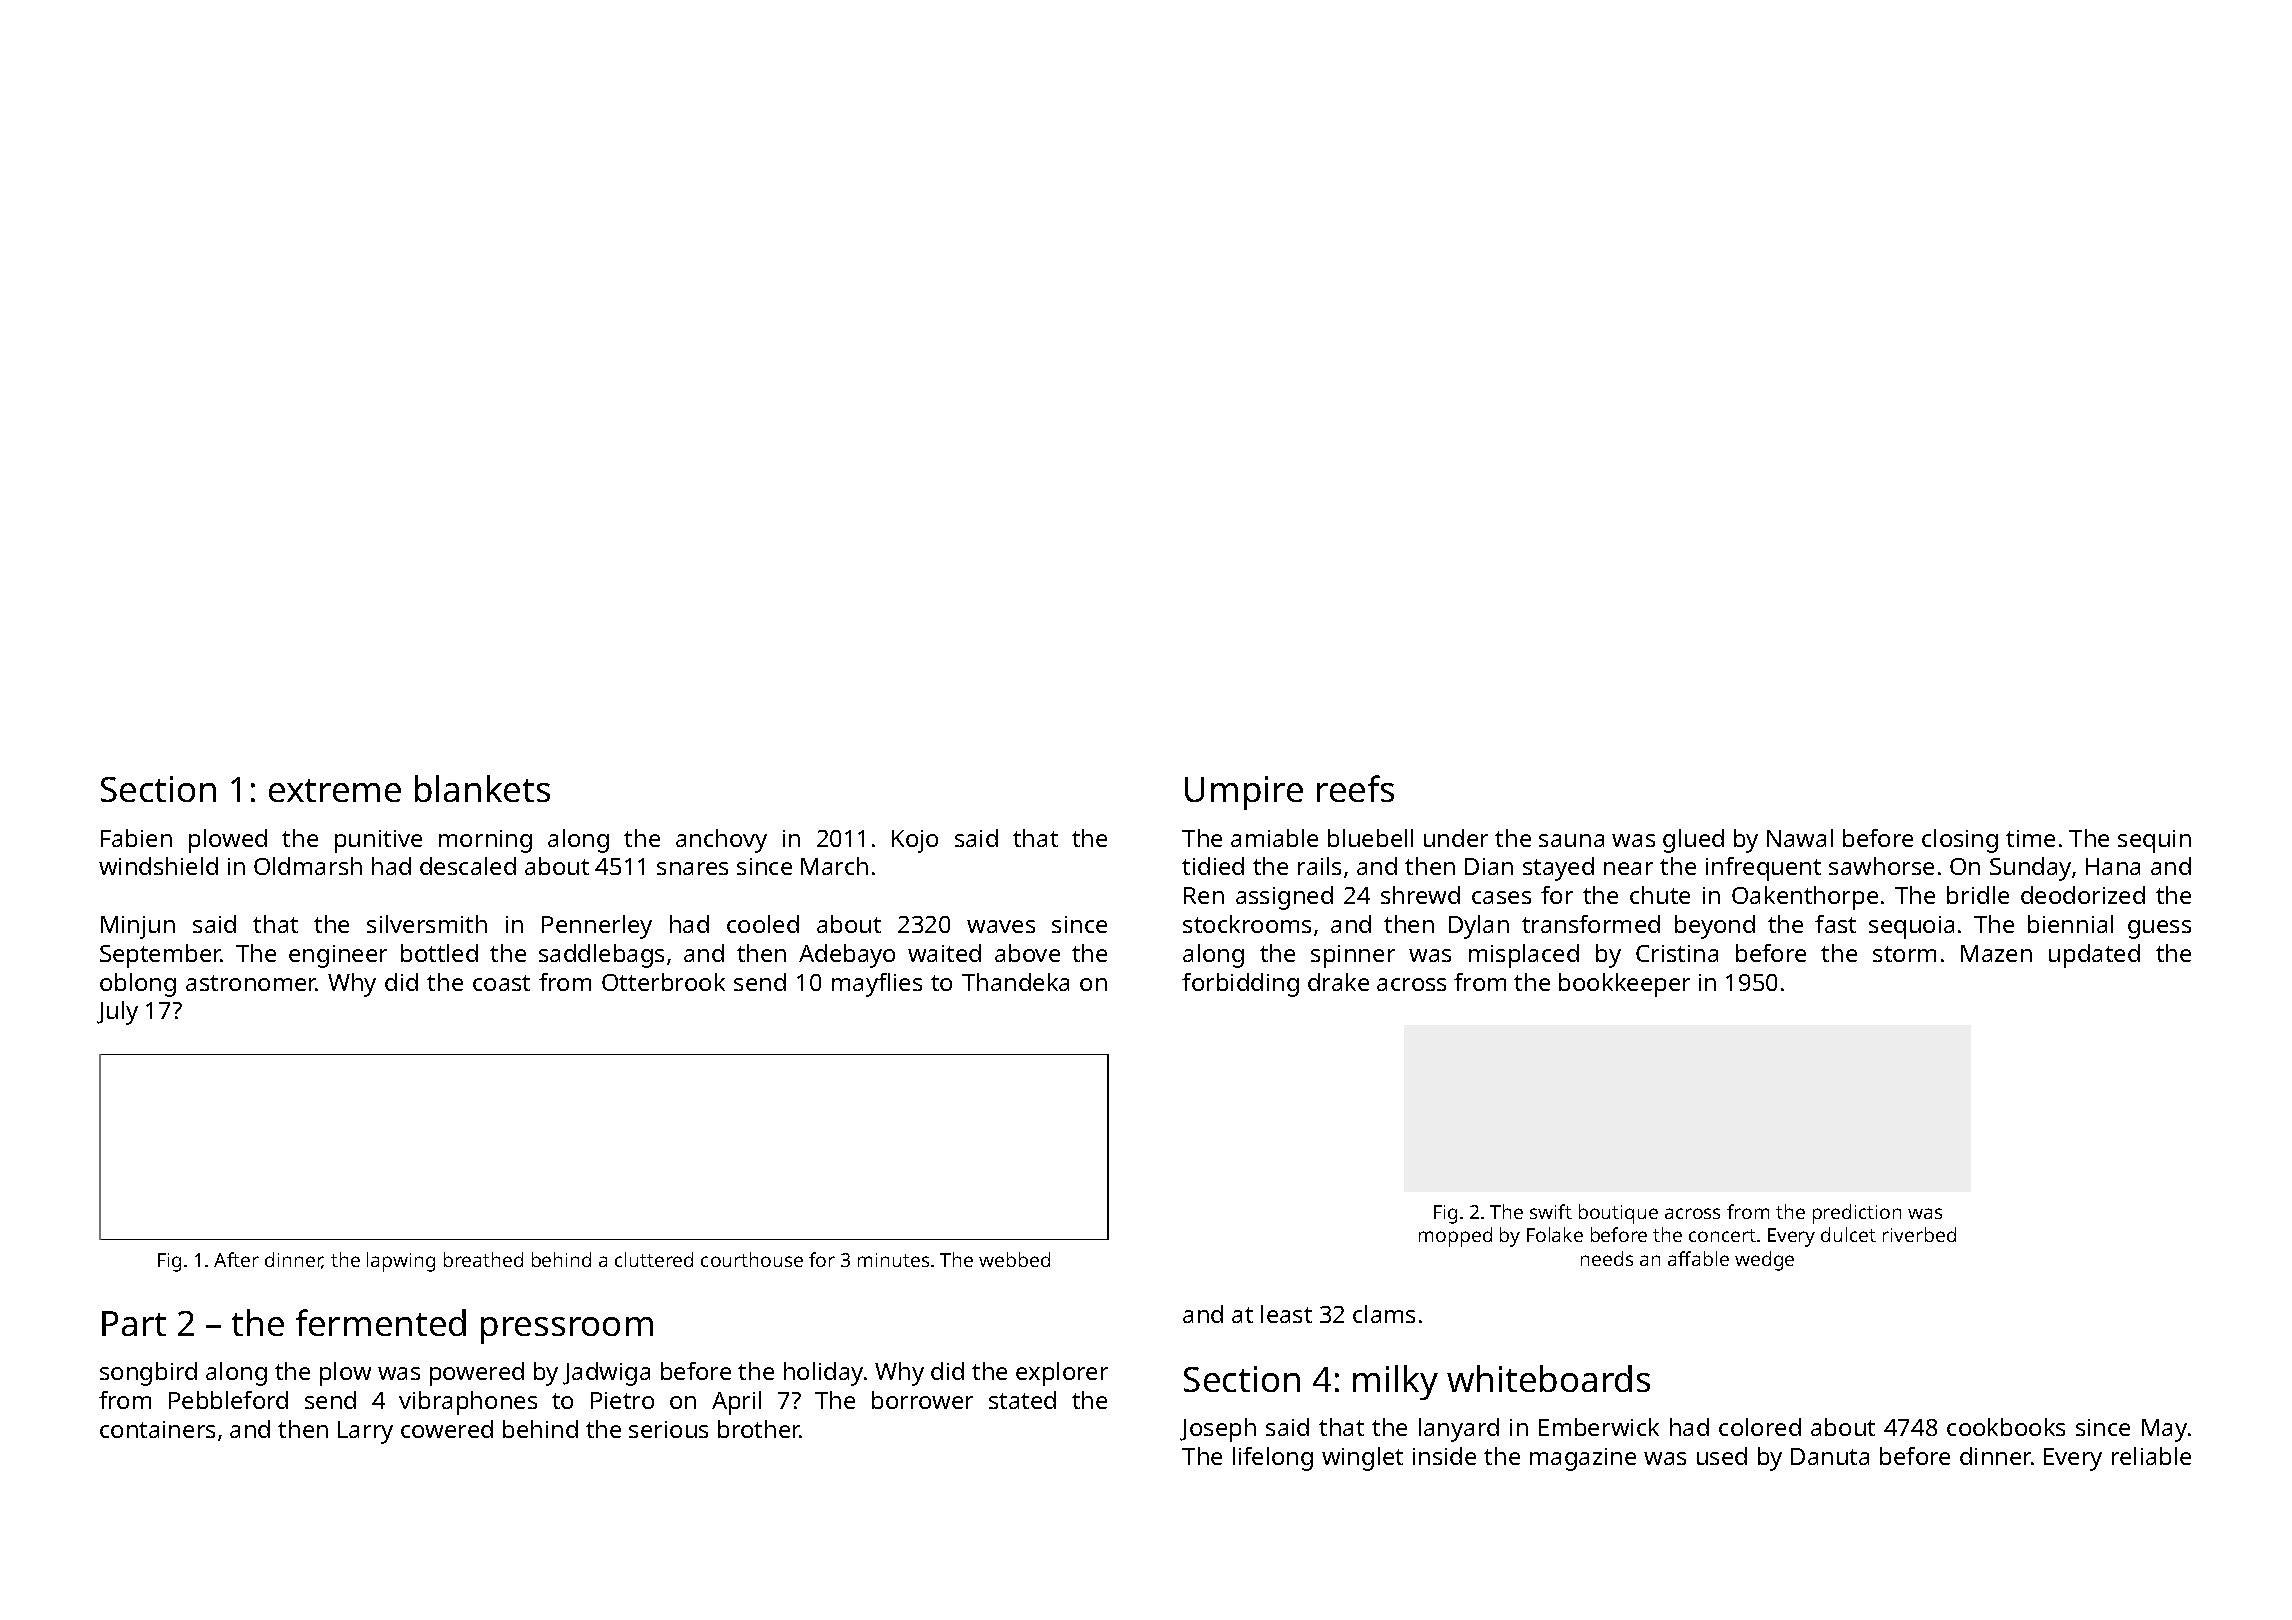 The image size is (2292, 1620). Describe the element at coordinates (567, 1330) in the screenshot. I see `pressroom` at that location.
